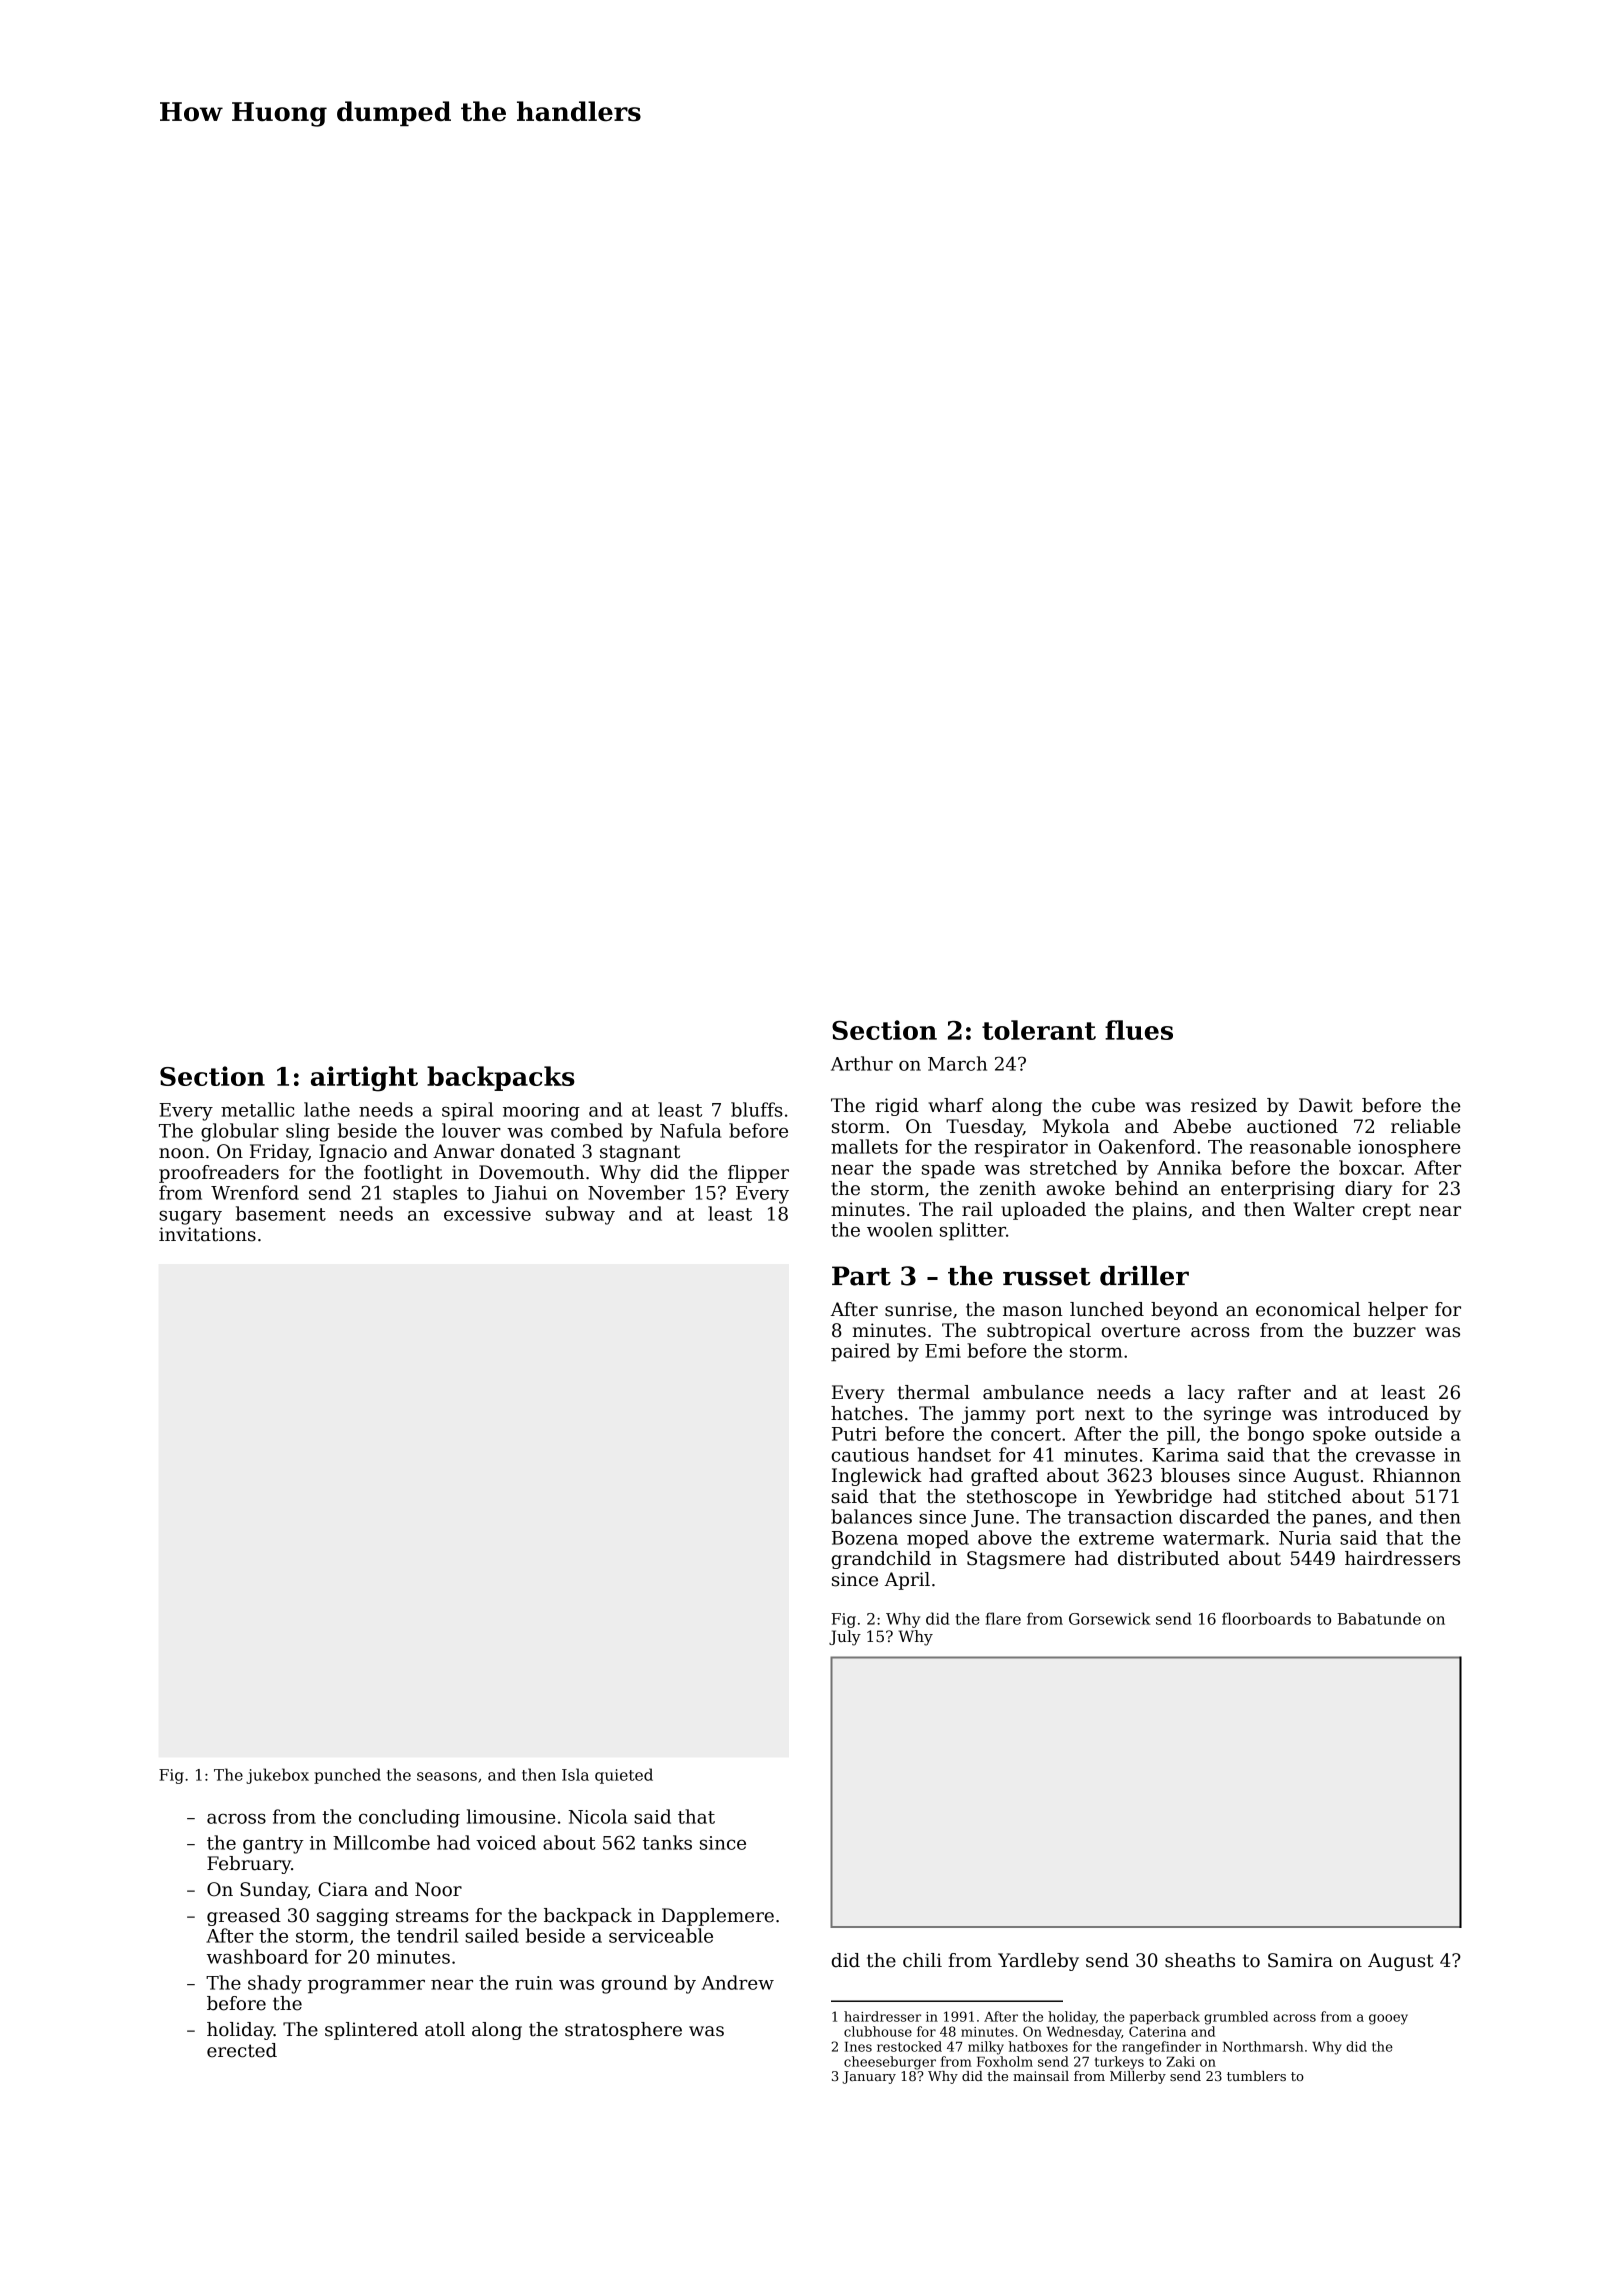  What do you see at coordinates (1384, 1330) in the screenshot?
I see `buzzer` at bounding box center [1384, 1330].
